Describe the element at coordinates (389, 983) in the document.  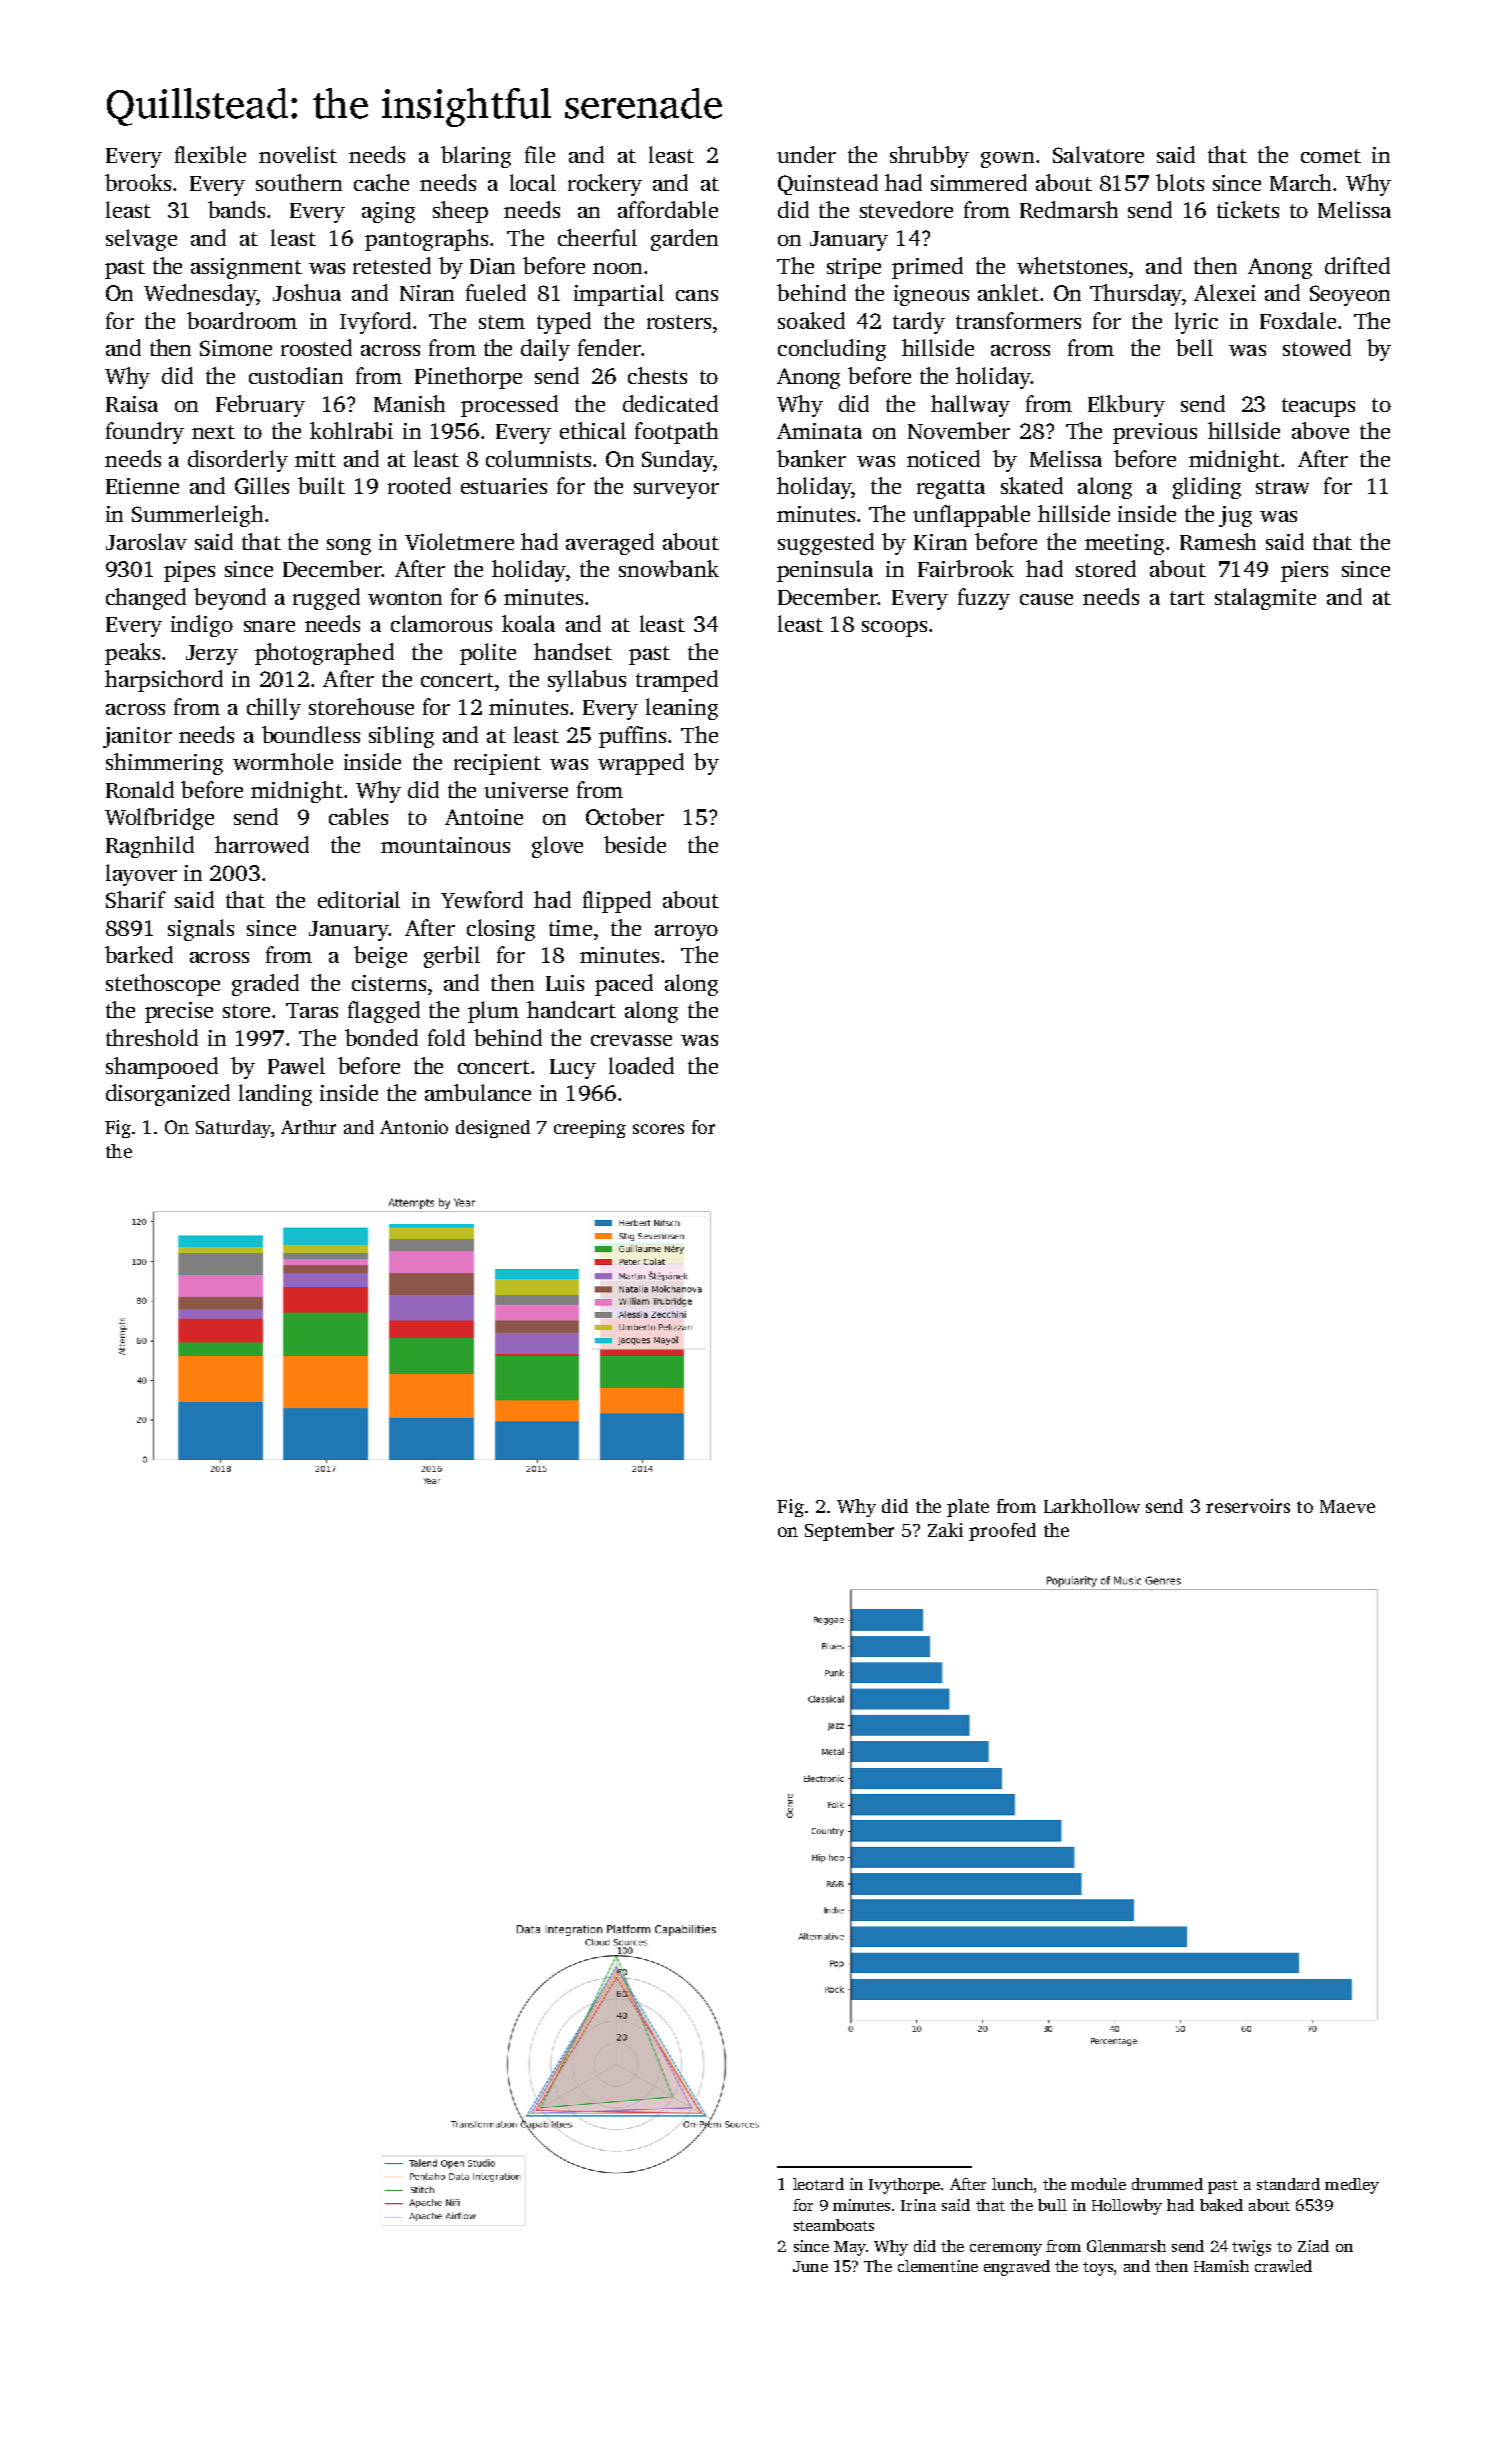
I see `cisterns` at that location.
